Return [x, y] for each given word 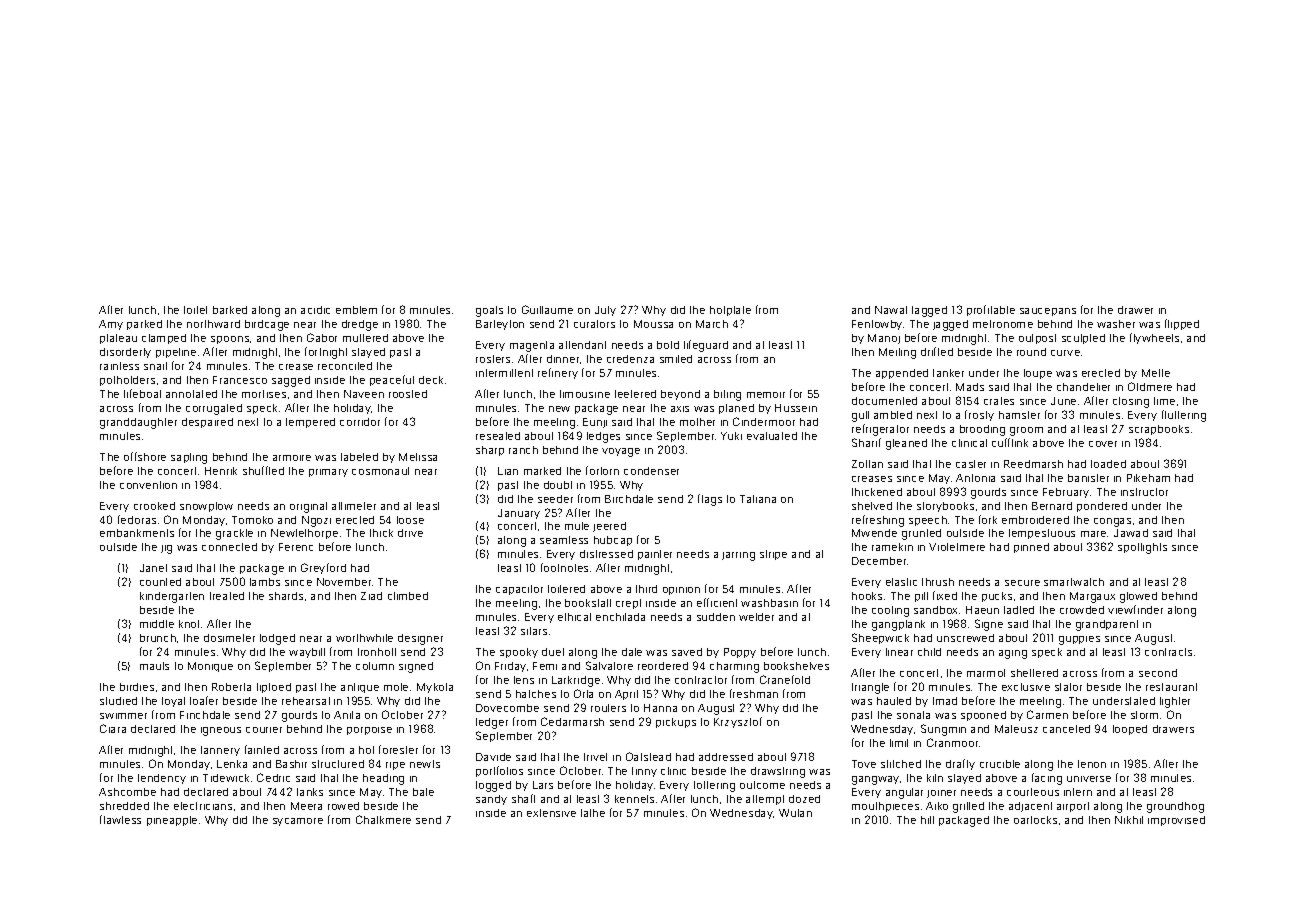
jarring [738, 556]
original [308, 507]
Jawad [1131, 533]
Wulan [795, 813]
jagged [950, 325]
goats [489, 311]
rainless [119, 366]
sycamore [298, 822]
